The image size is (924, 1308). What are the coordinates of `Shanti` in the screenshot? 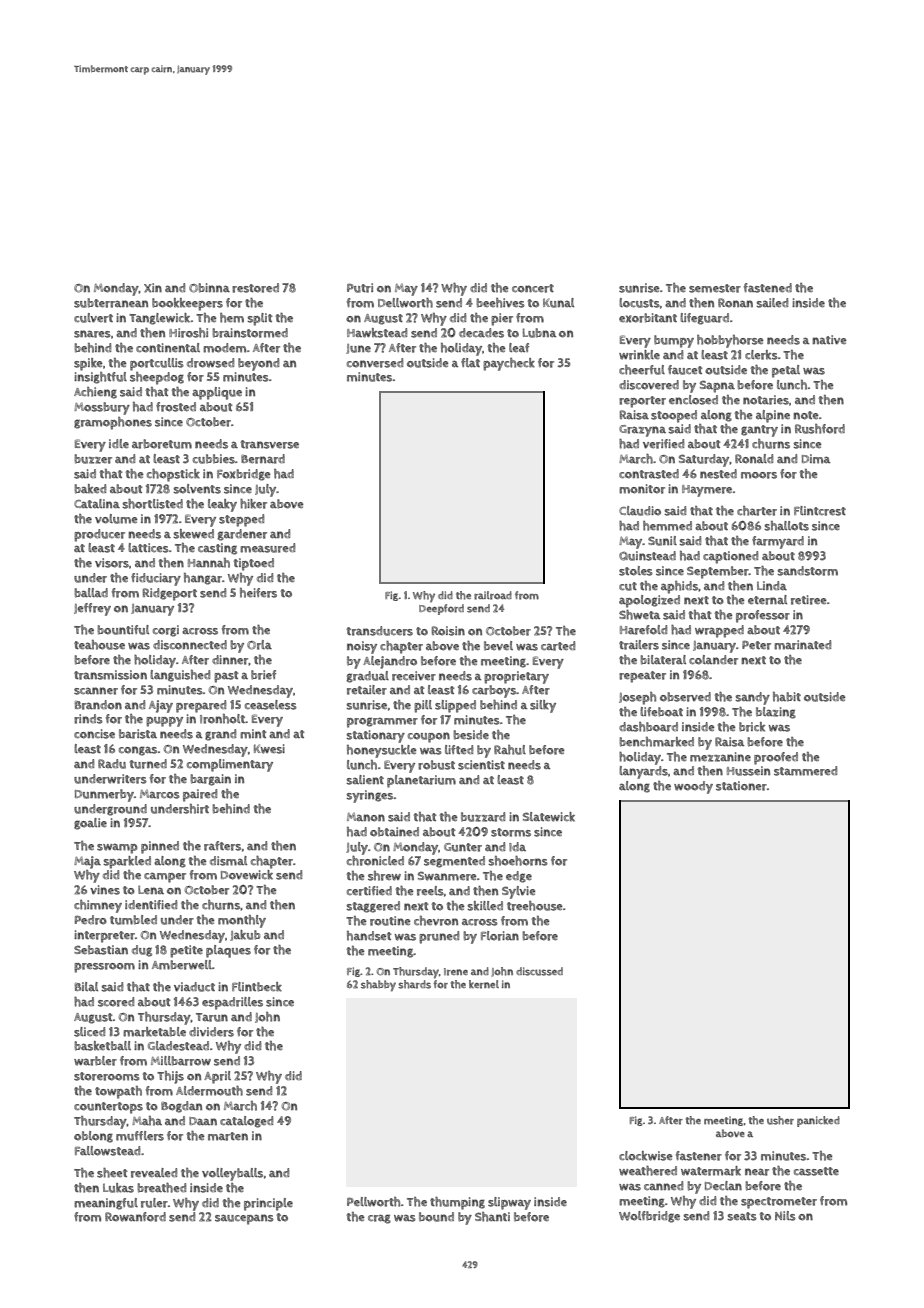 It's located at (492, 1217).
